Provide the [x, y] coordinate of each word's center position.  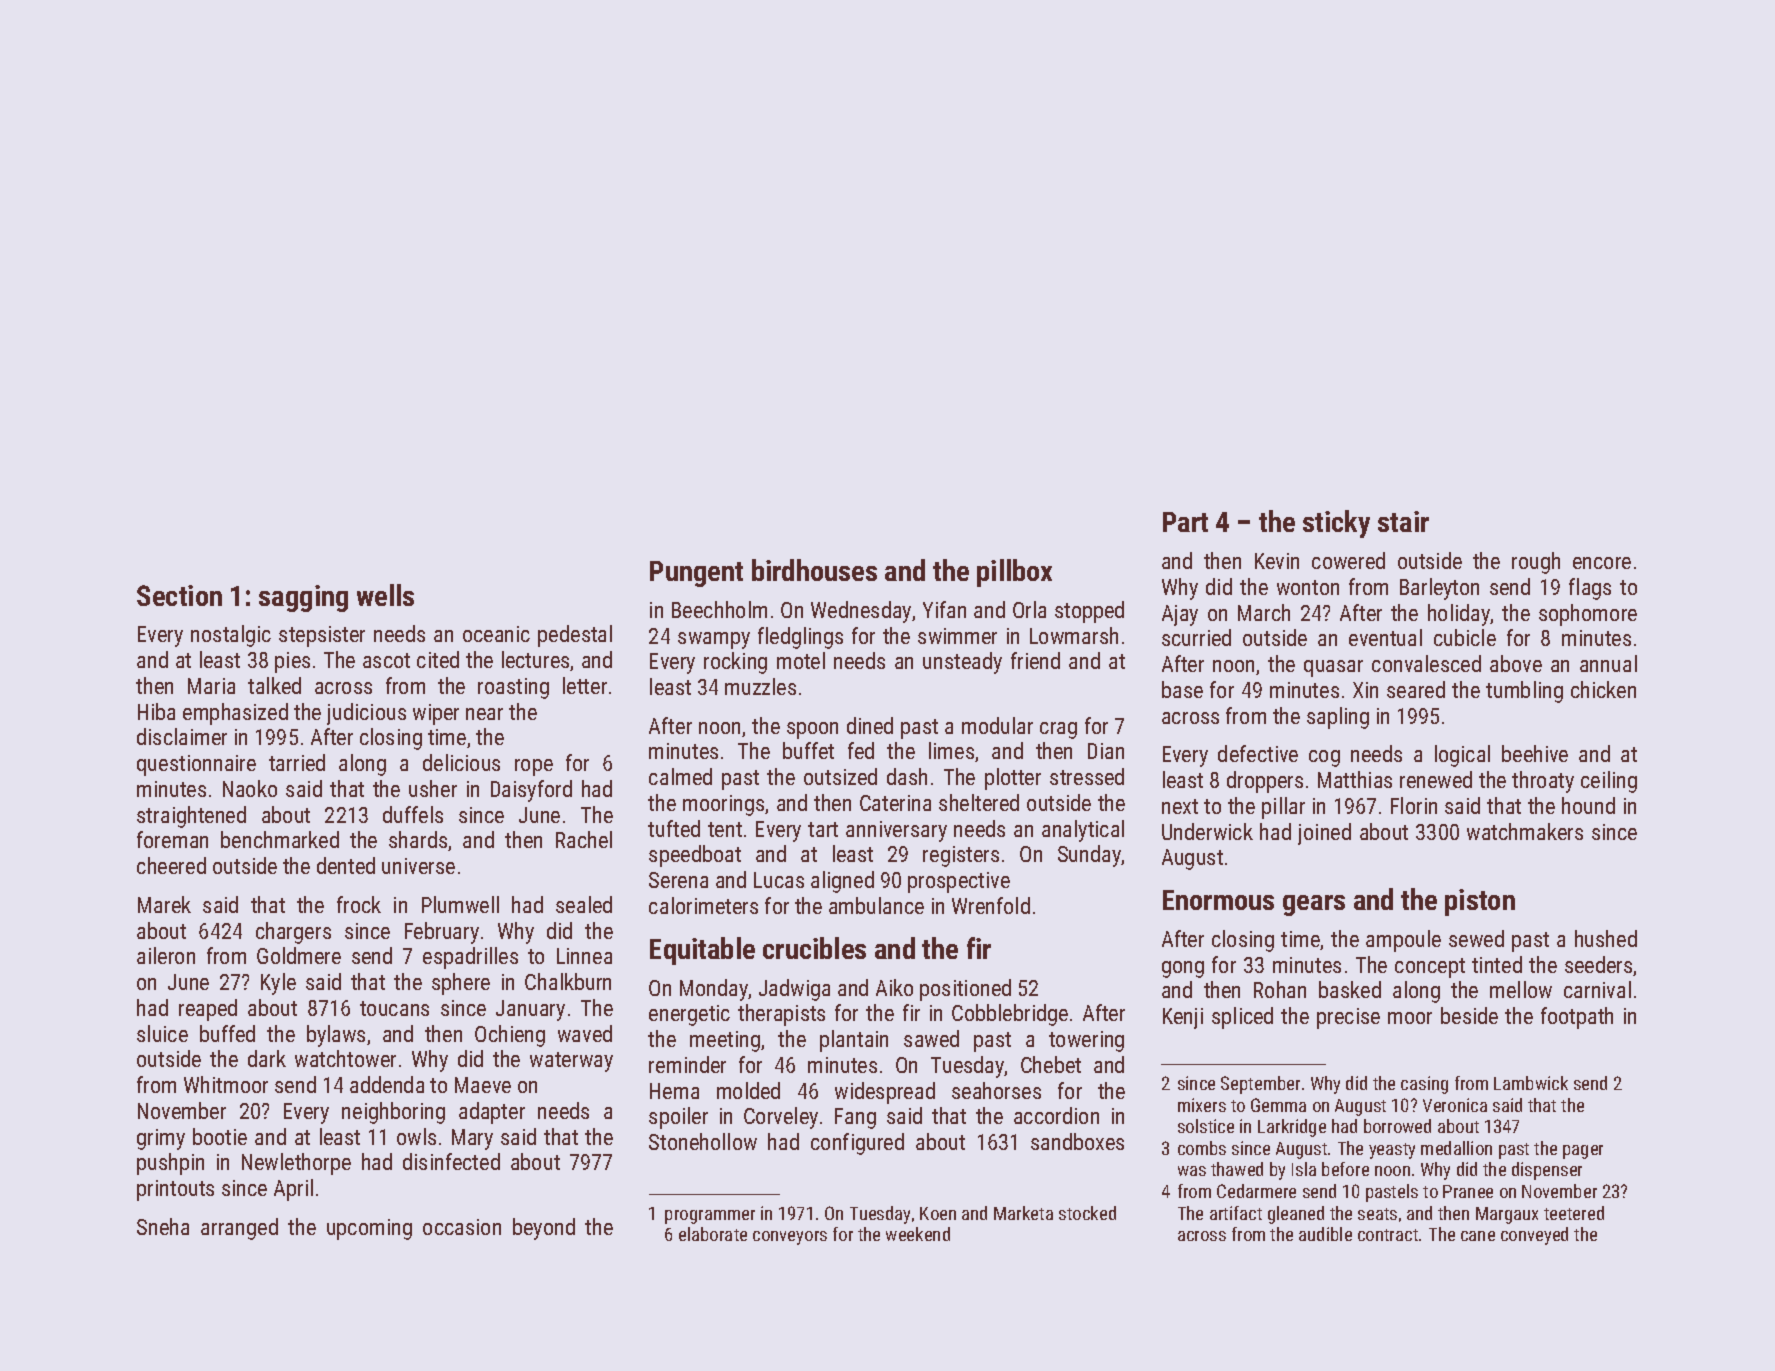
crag [1058, 730]
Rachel [584, 839]
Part [1185, 522]
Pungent [696, 574]
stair [1403, 521]
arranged [239, 1229]
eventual [1385, 637]
